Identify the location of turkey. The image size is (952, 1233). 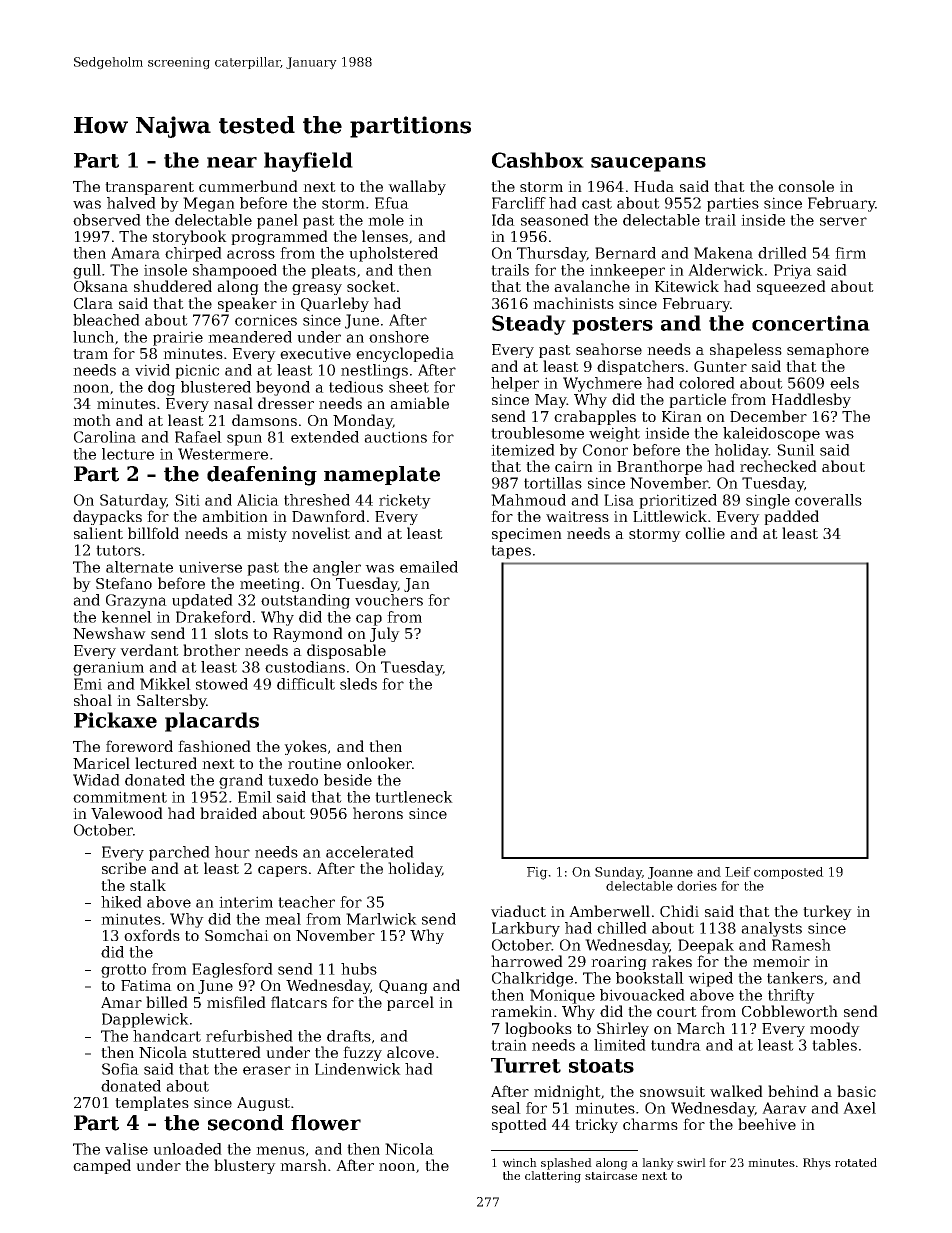
(827, 912).
